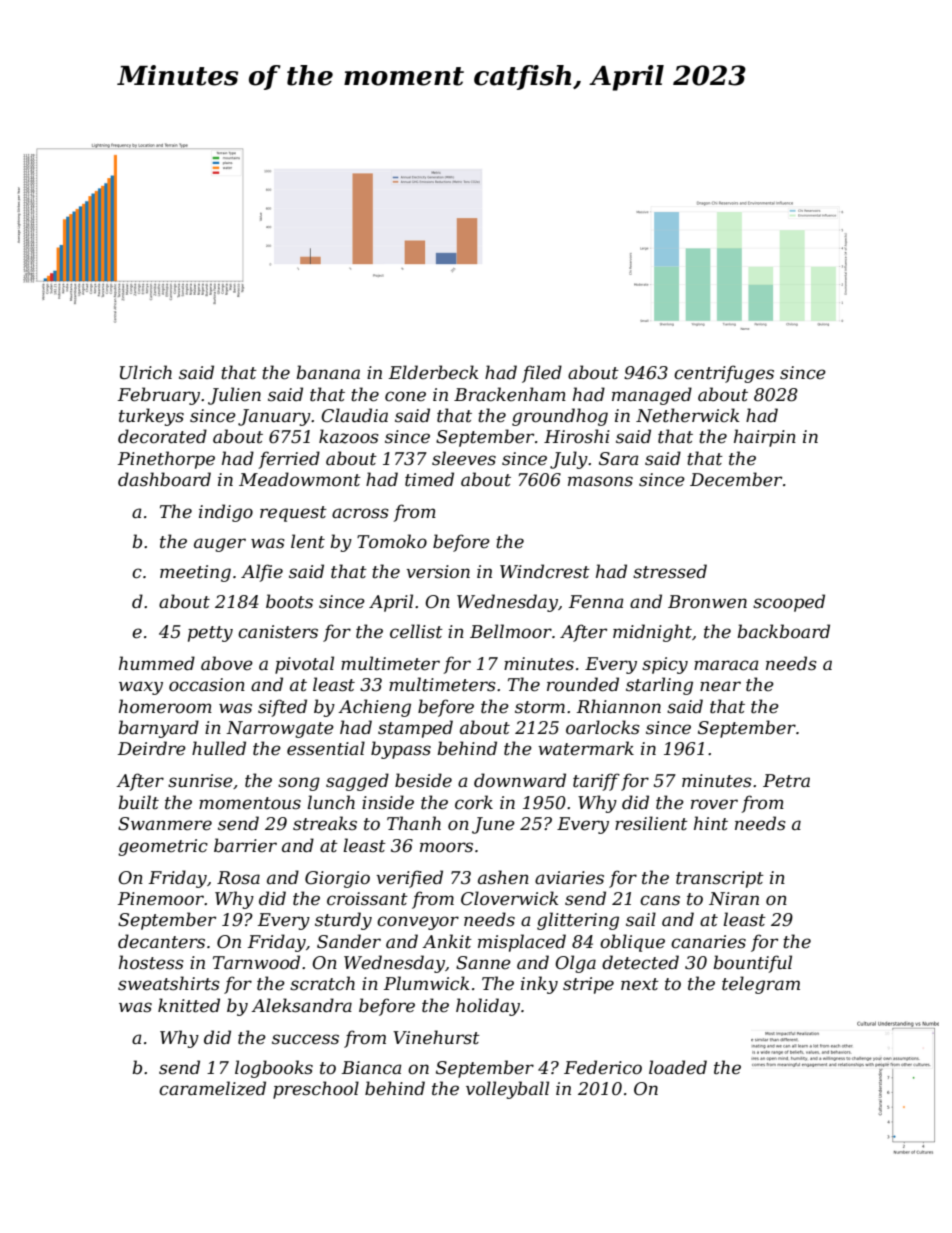  I want to click on sifted, so click(282, 708).
